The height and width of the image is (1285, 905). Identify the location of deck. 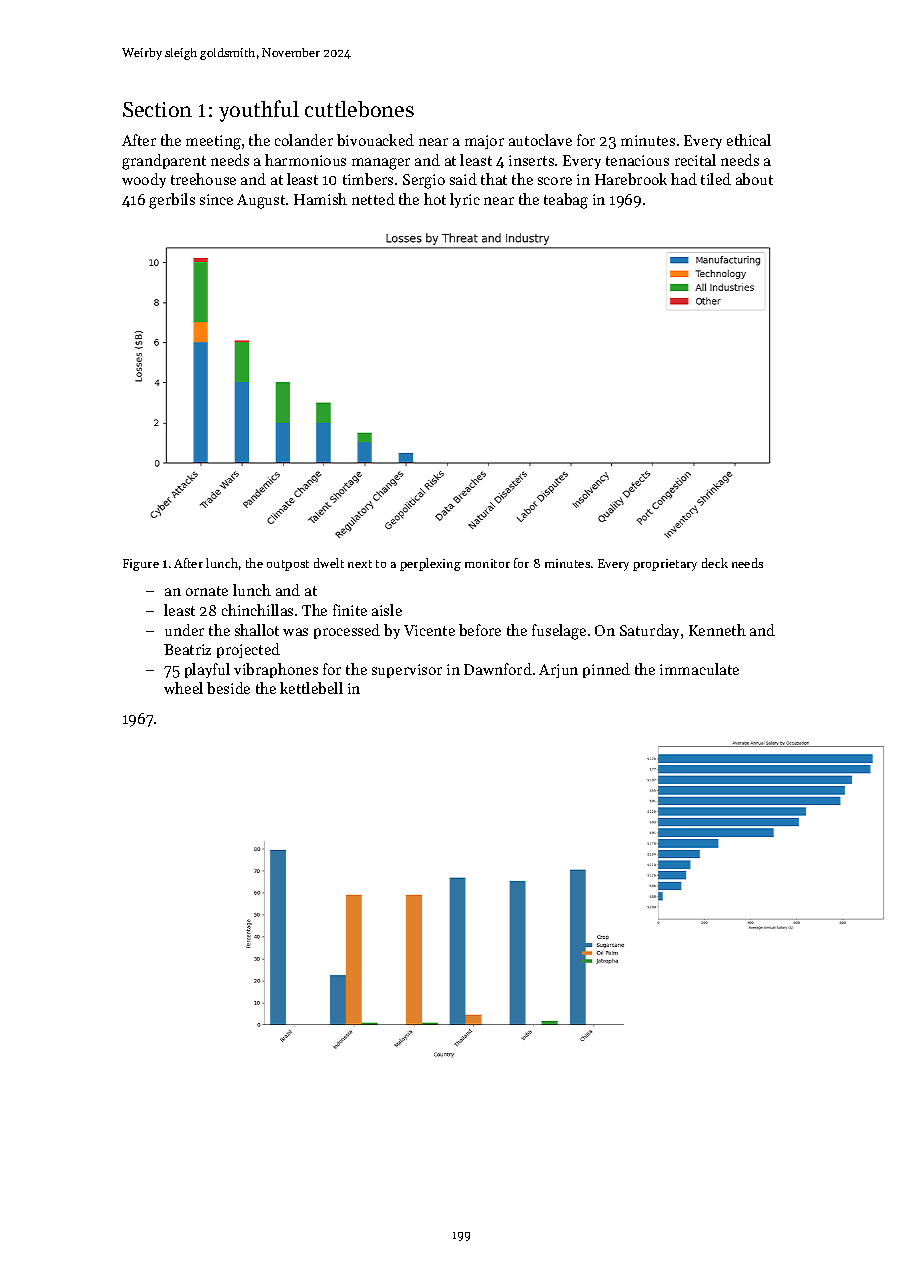
(715, 563).
